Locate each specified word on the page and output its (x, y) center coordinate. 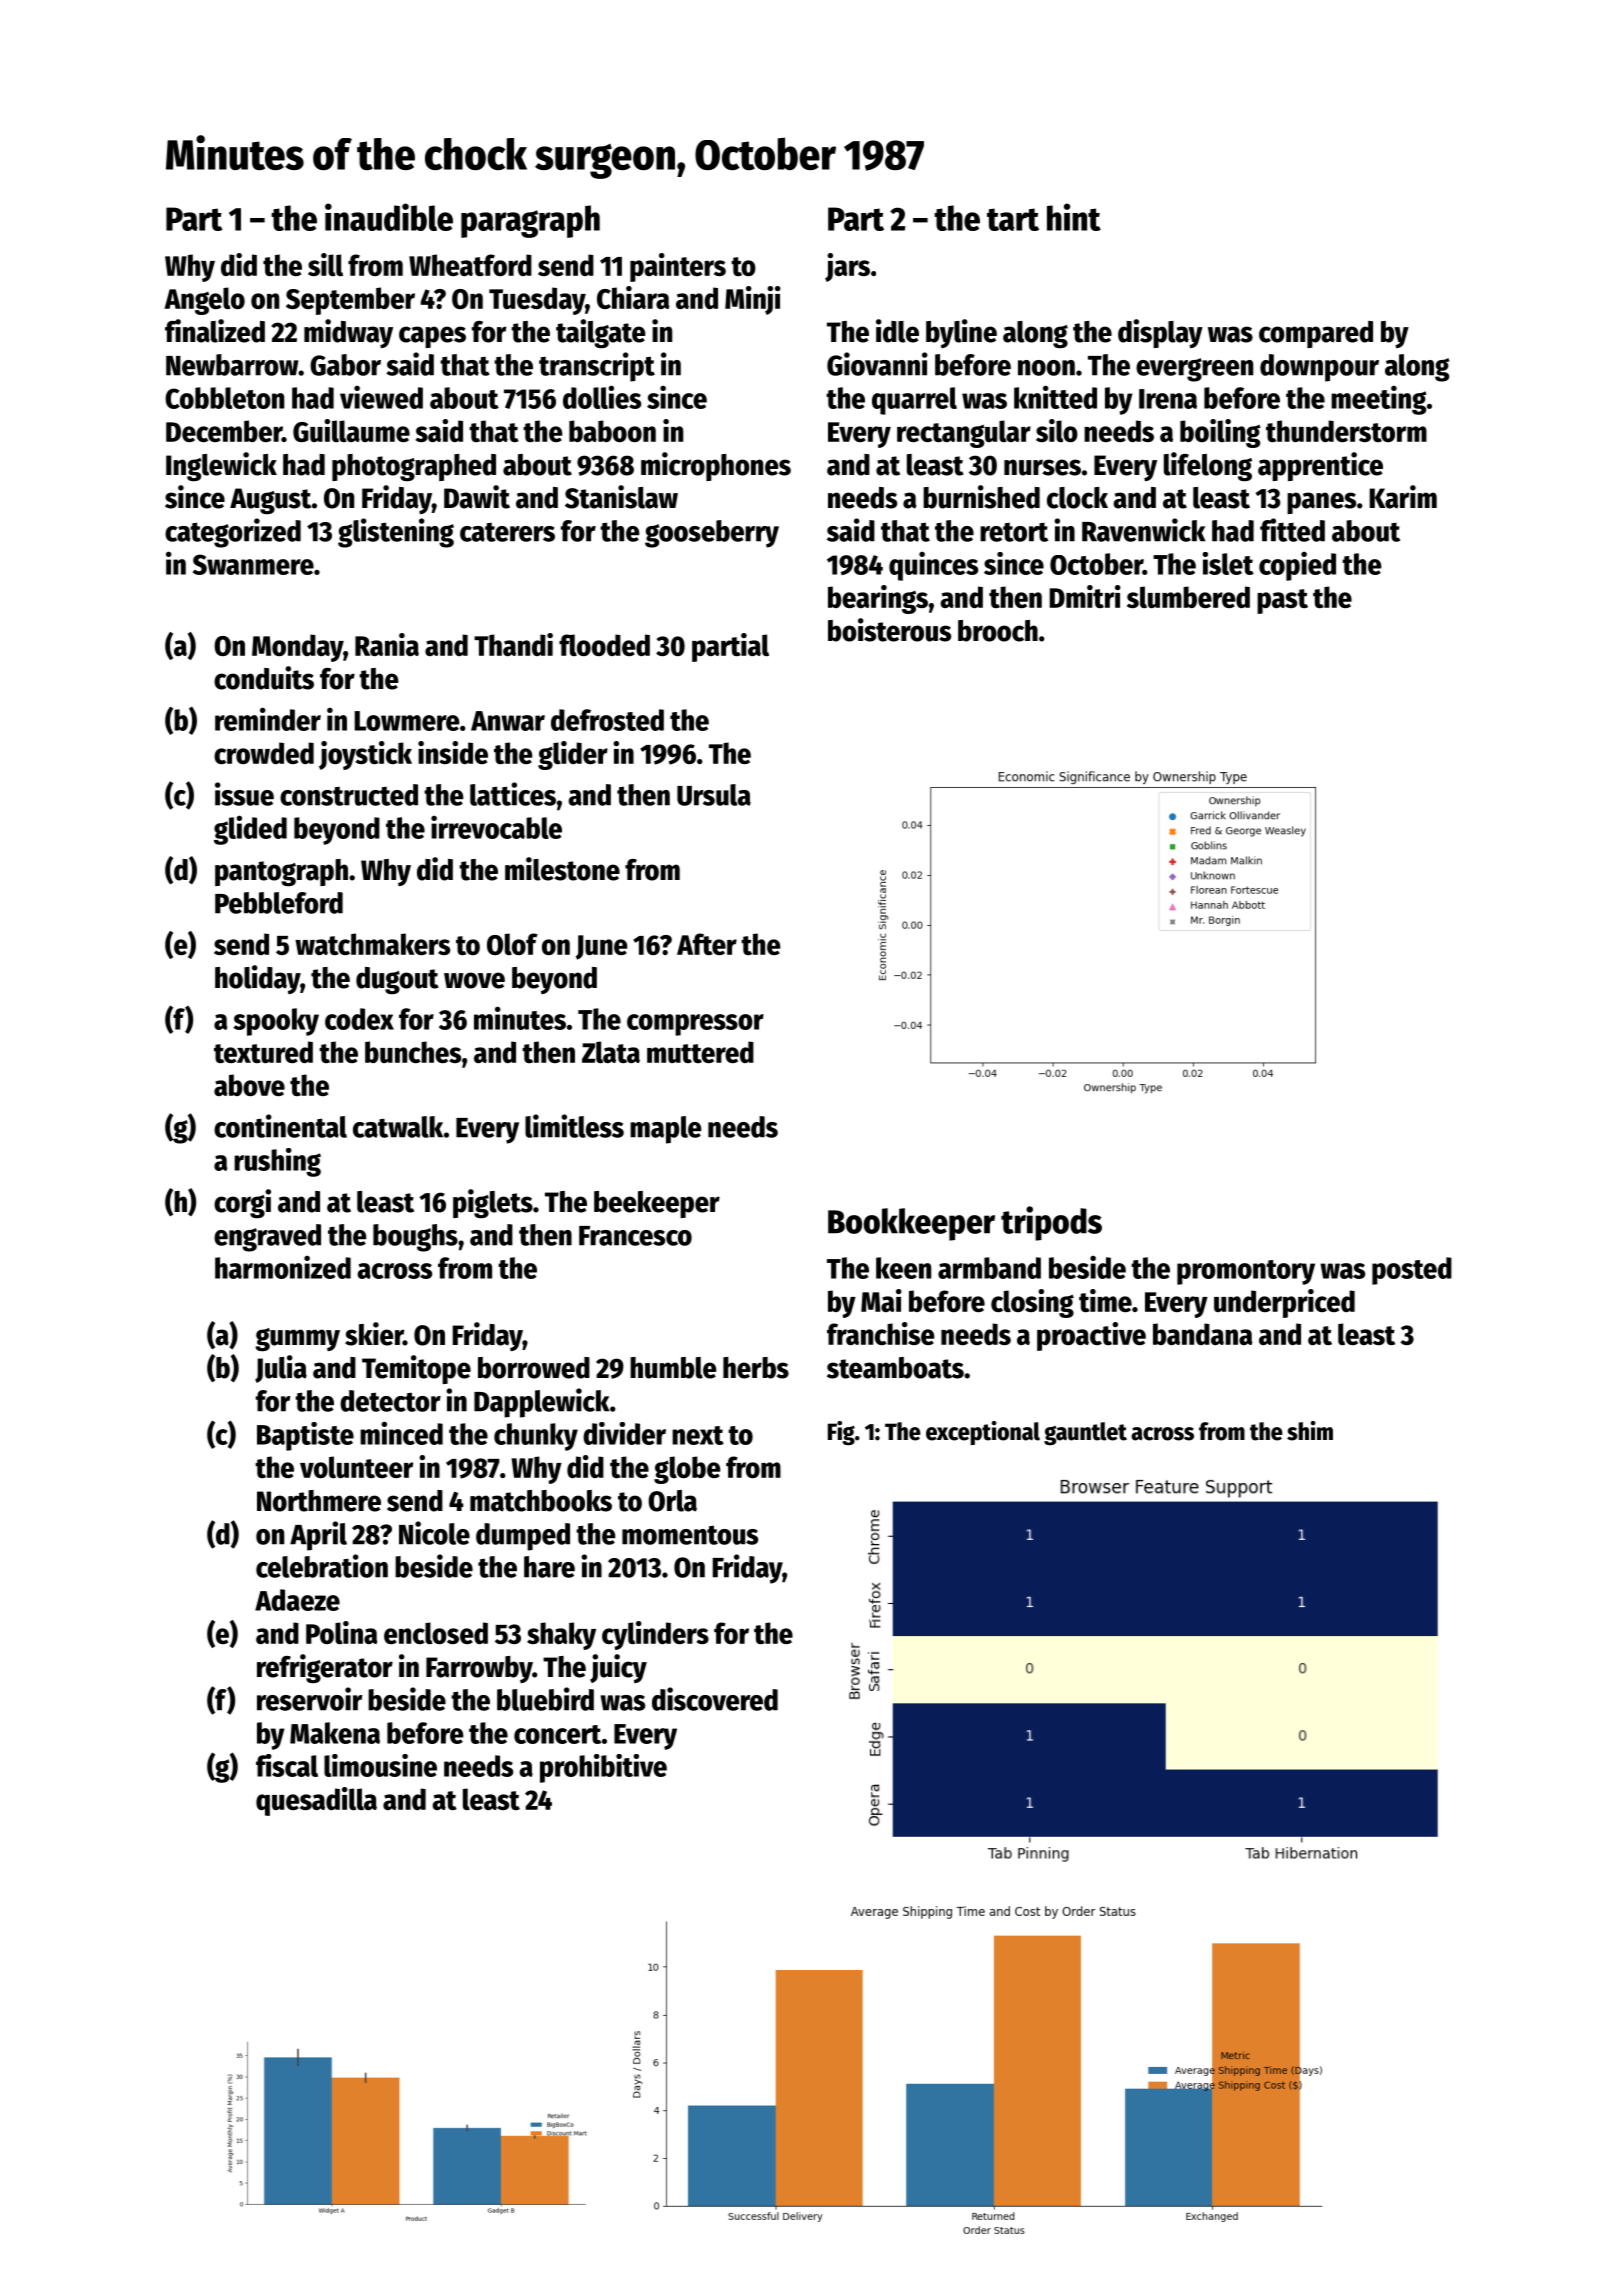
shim (1310, 1431)
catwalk (398, 1127)
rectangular (964, 434)
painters (678, 267)
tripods (1051, 1223)
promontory (1246, 1272)
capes (432, 337)
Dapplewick (541, 1403)
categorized (233, 533)
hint (1074, 217)
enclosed (436, 1633)
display (1160, 333)
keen (903, 1268)
